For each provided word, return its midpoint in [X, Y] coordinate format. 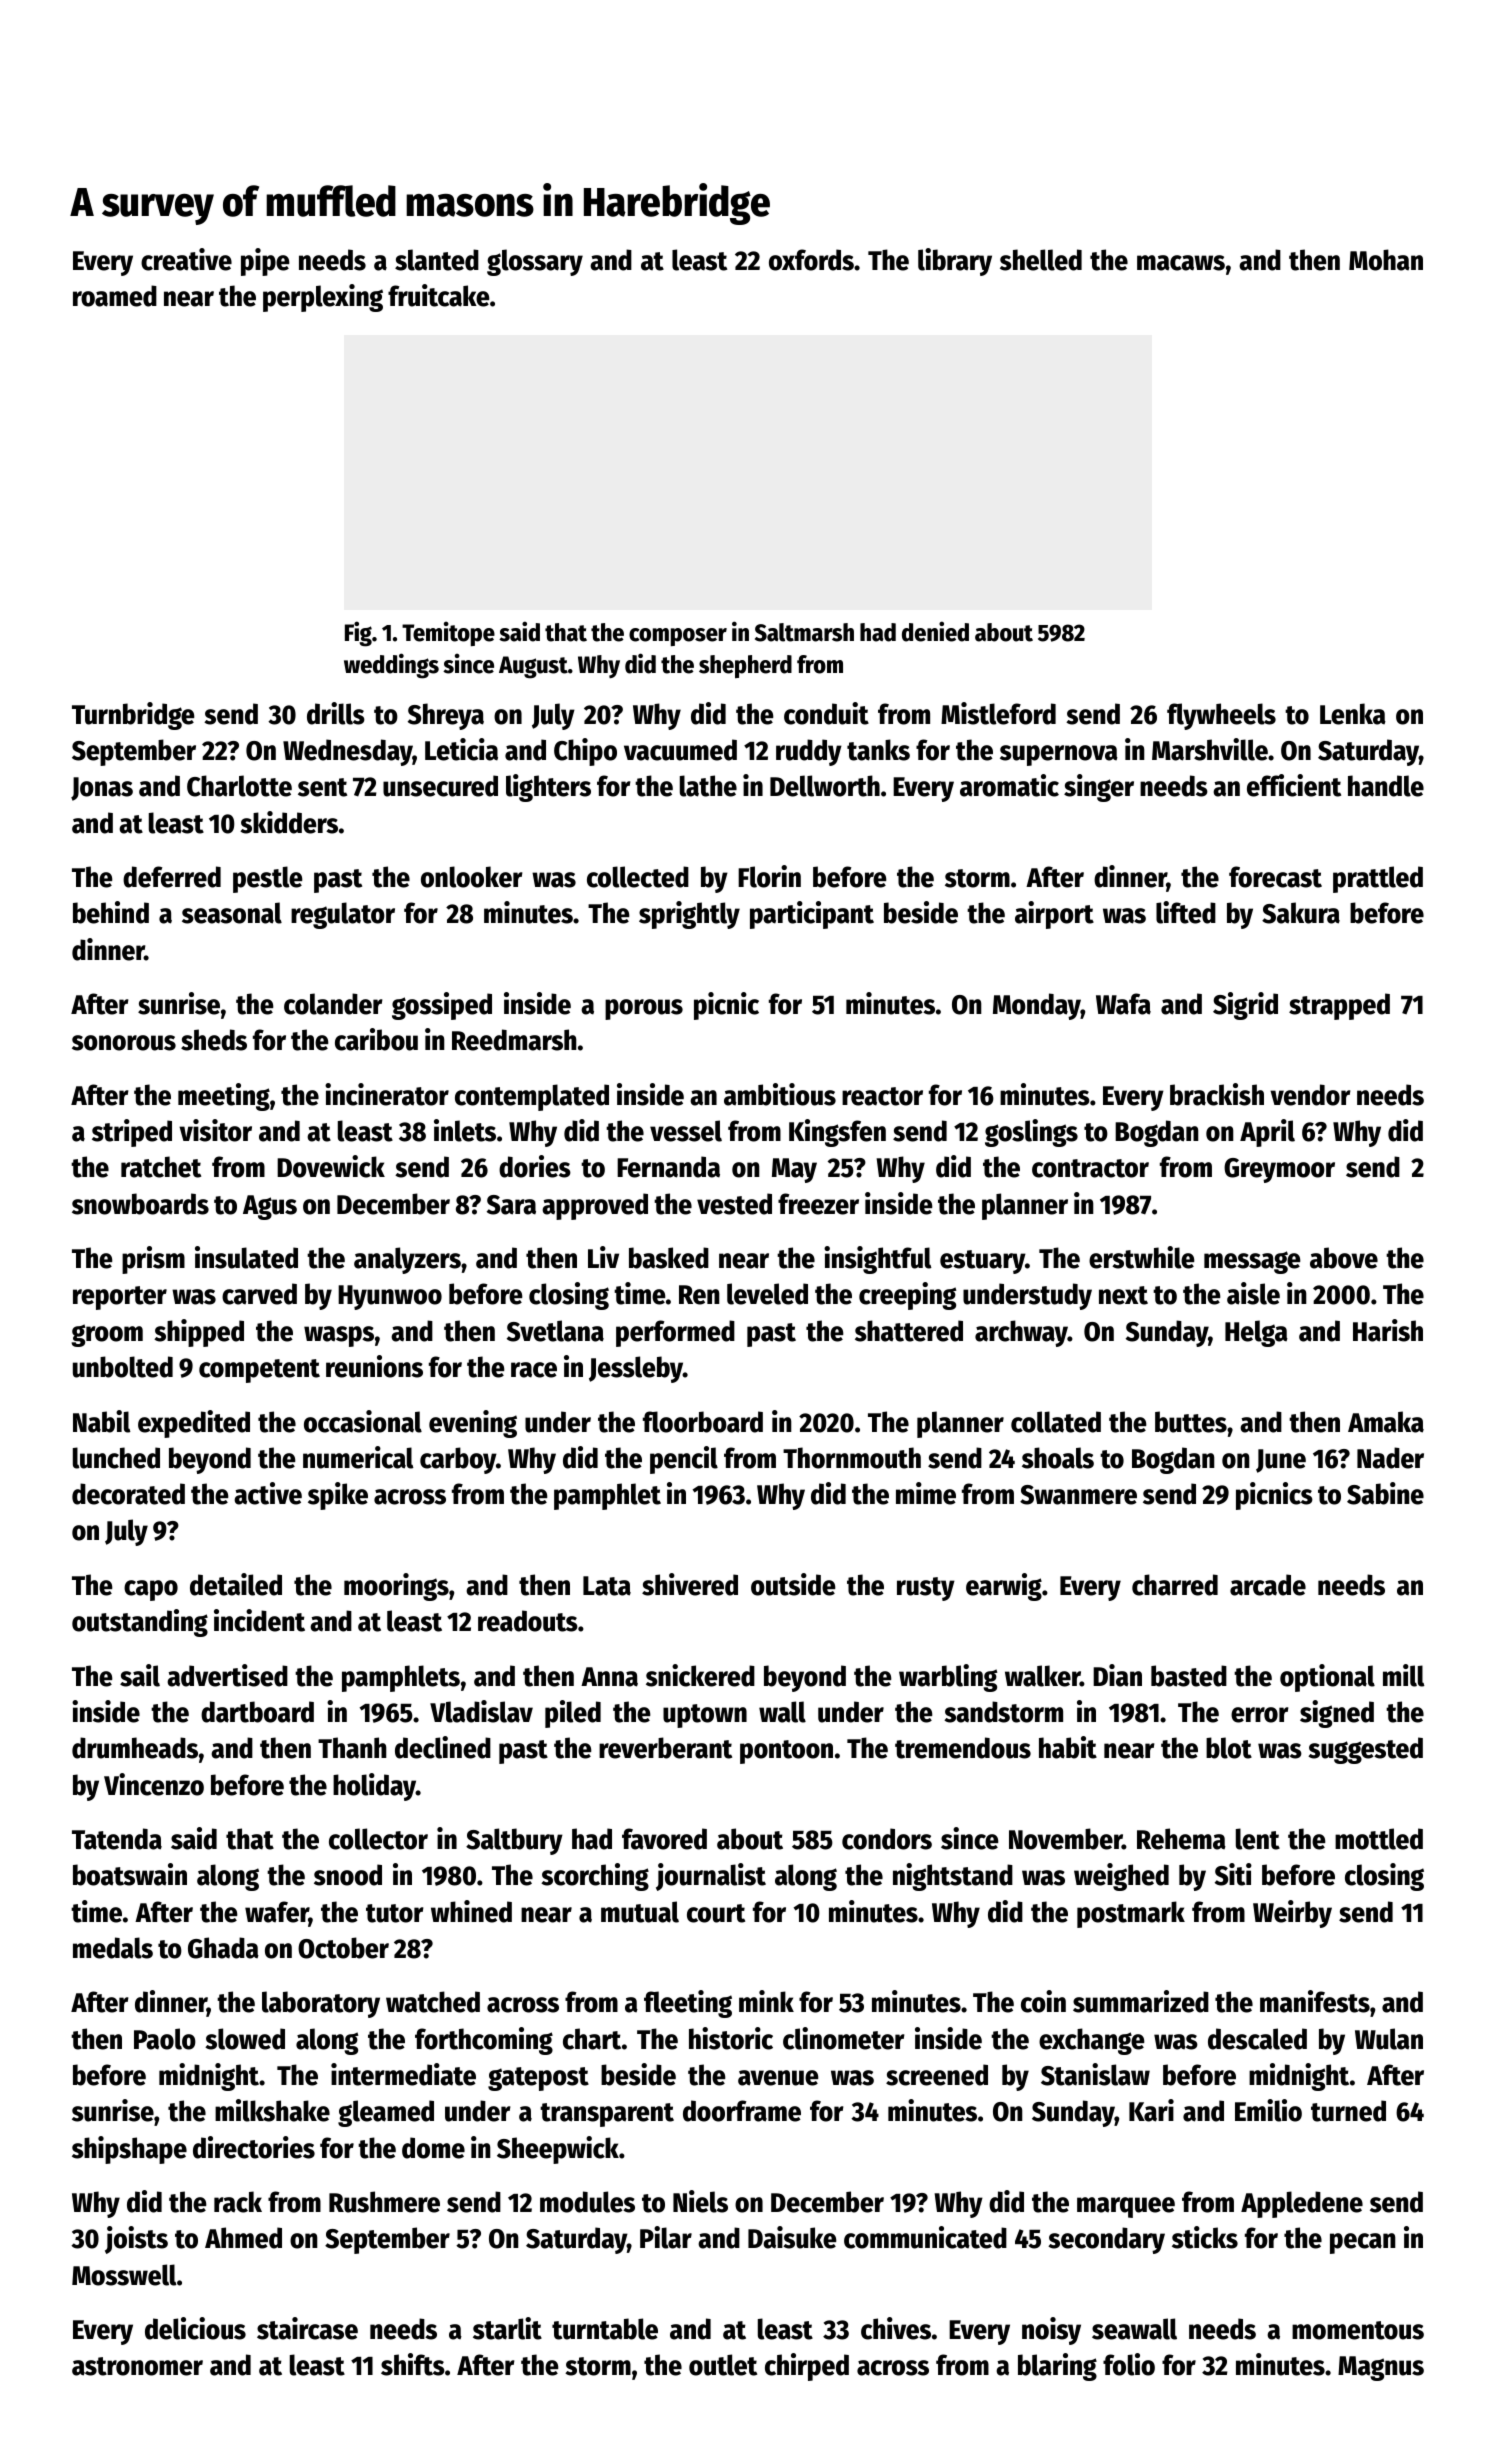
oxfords [811, 260]
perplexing [323, 298]
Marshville [1210, 749]
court [716, 1913]
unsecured [440, 786]
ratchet [161, 1167]
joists [136, 2240]
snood [348, 1875]
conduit [826, 713]
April [1267, 1133]
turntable [605, 2329]
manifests [1315, 2001]
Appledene [1302, 2204]
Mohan [1386, 260]
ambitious [780, 1094]
